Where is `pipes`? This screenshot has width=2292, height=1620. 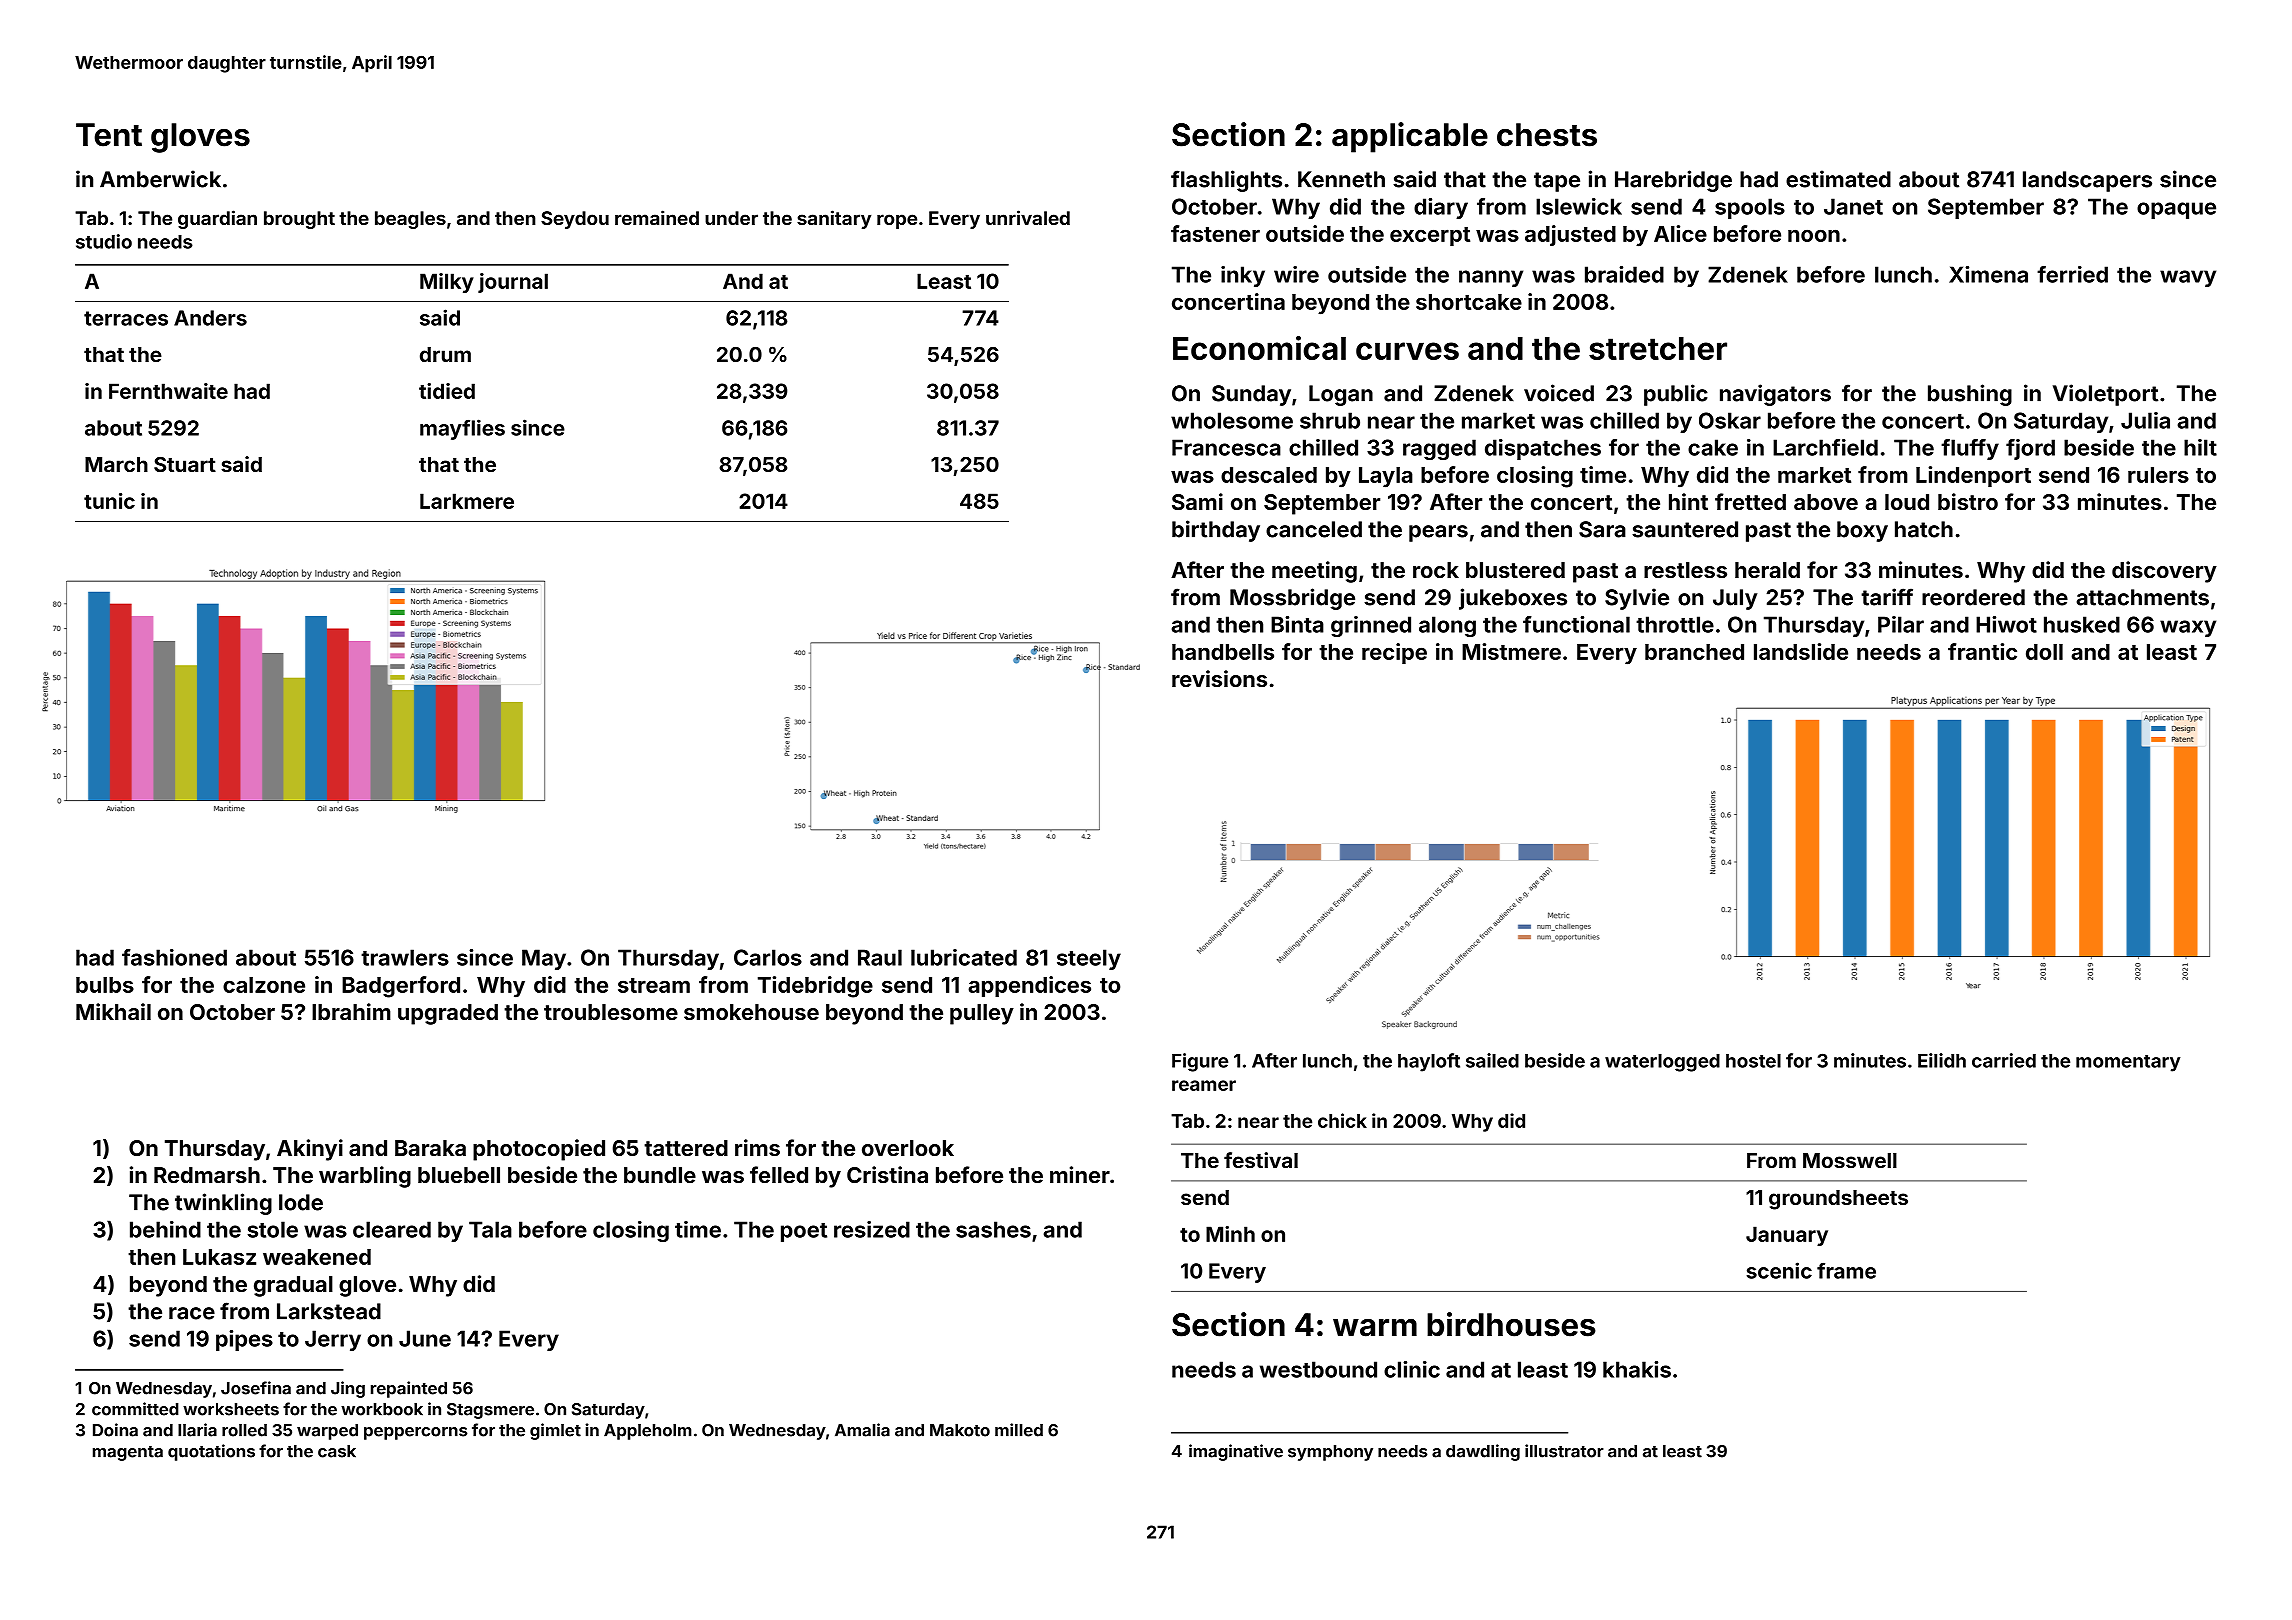
pipes is located at coordinates (244, 1340).
